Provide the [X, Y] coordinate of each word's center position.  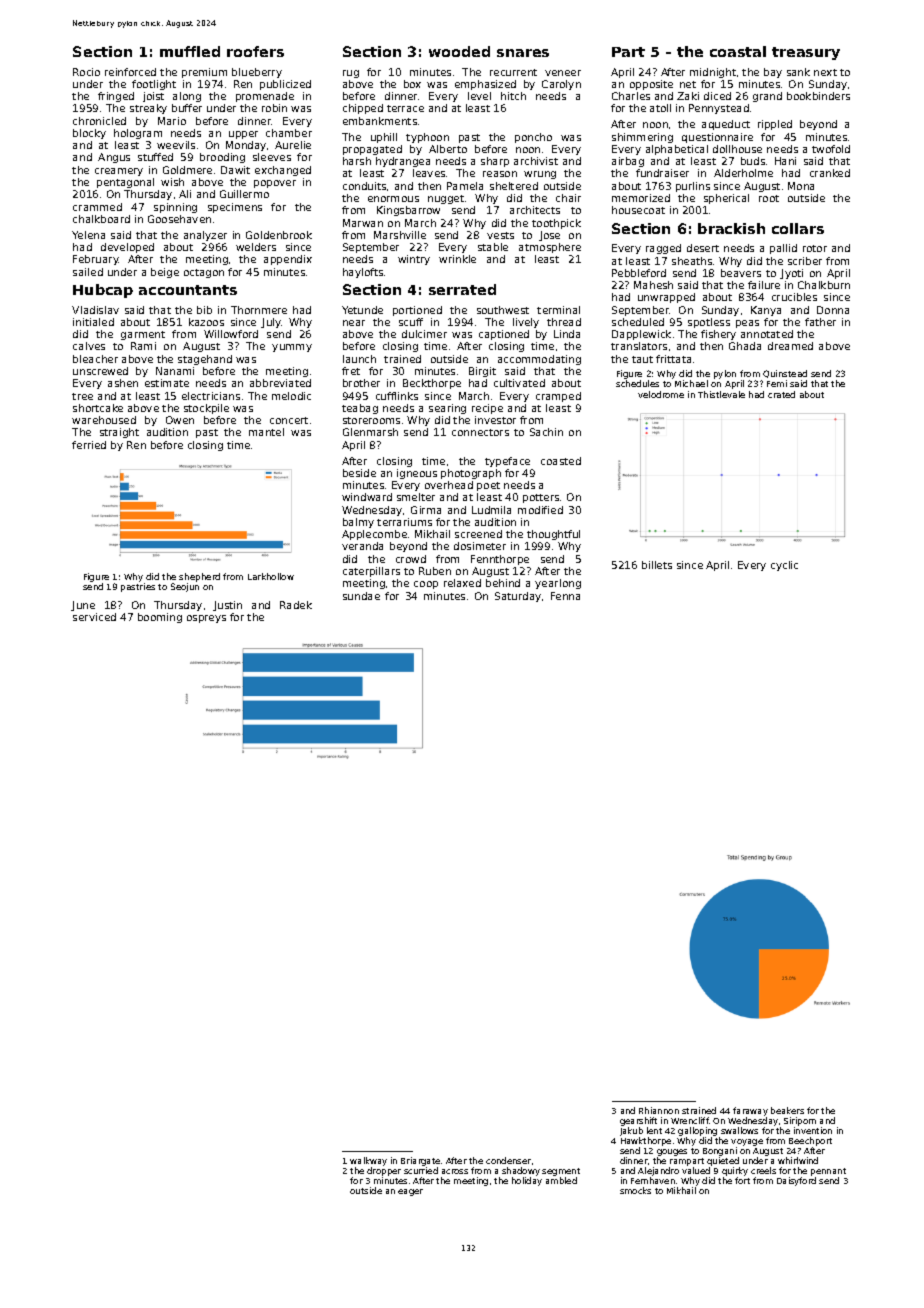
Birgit [482, 372]
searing [447, 409]
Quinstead [785, 374]
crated [781, 394]
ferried [89, 445]
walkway [368, 1161]
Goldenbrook [279, 235]
